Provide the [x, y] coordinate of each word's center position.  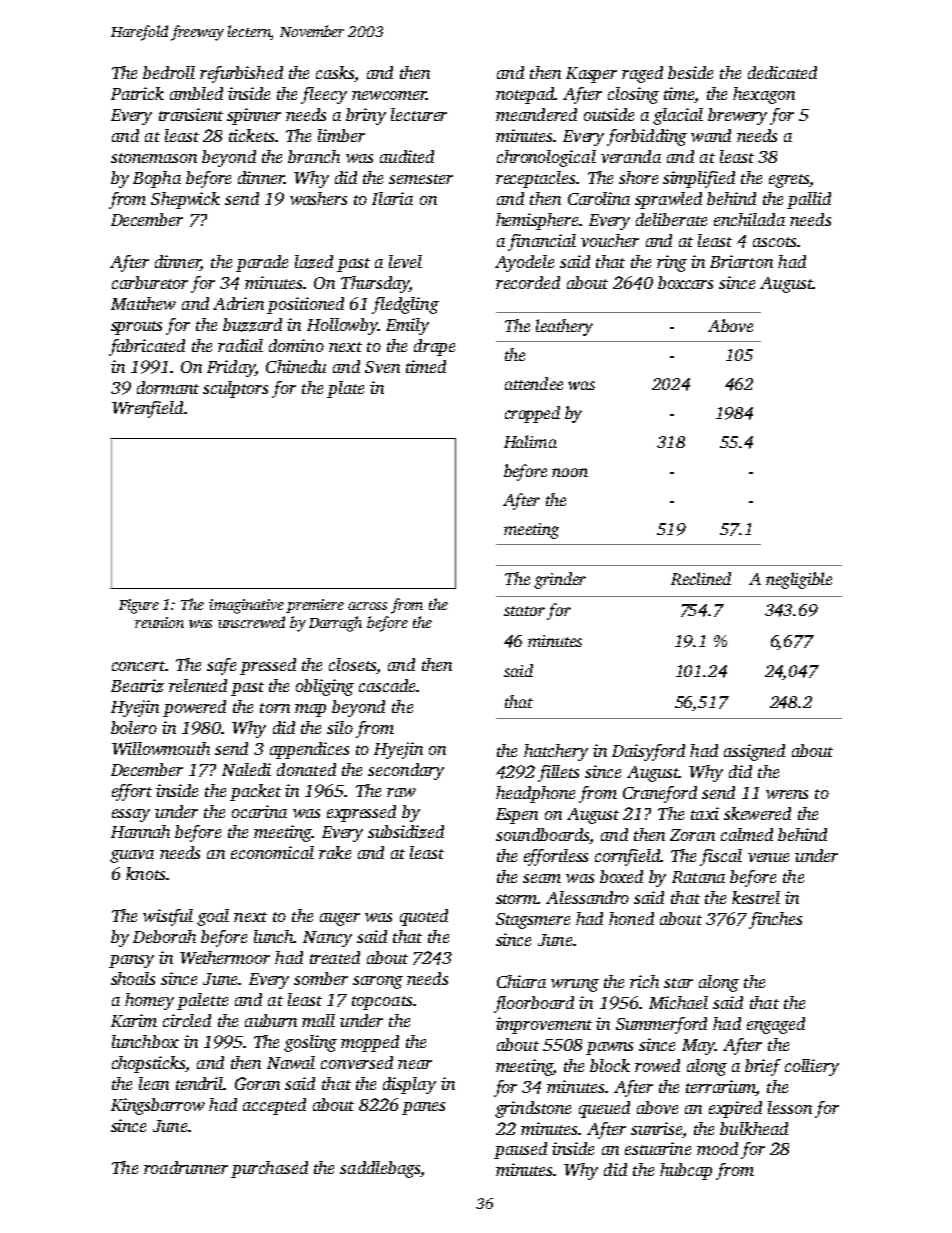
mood [717, 1148]
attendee [534, 383]
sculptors [235, 389]
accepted [274, 1106]
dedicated [782, 72]
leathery [564, 327]
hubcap [686, 1171]
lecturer [419, 114]
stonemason [154, 158]
